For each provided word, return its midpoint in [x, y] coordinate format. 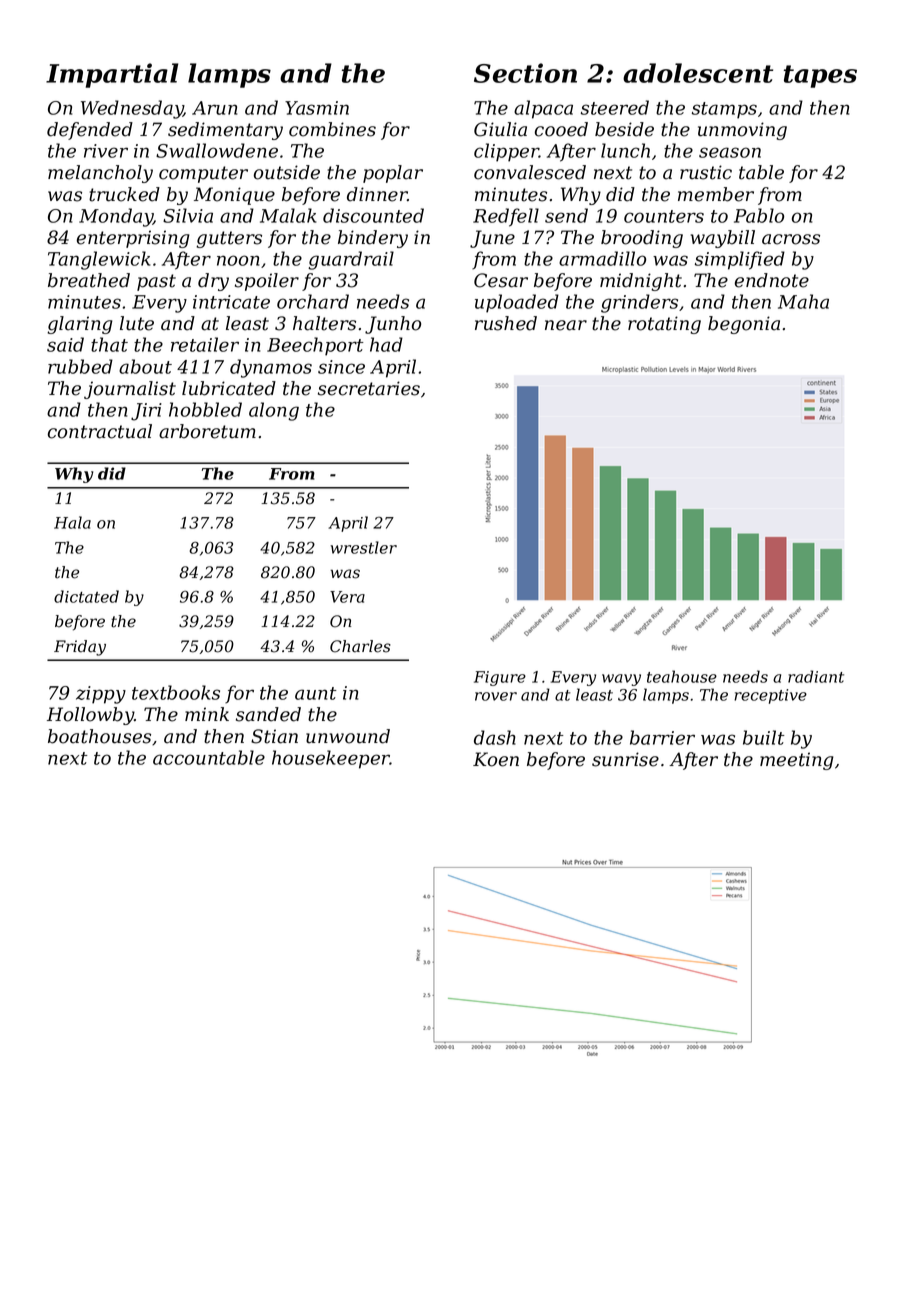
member [716, 194]
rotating [664, 325]
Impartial [112, 75]
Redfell [506, 217]
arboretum [207, 431]
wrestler [363, 547]
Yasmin [317, 108]
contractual [100, 431]
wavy [621, 680]
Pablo [759, 215]
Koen [496, 759]
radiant [816, 676]
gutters [229, 239]
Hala [72, 522]
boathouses [99, 736]
